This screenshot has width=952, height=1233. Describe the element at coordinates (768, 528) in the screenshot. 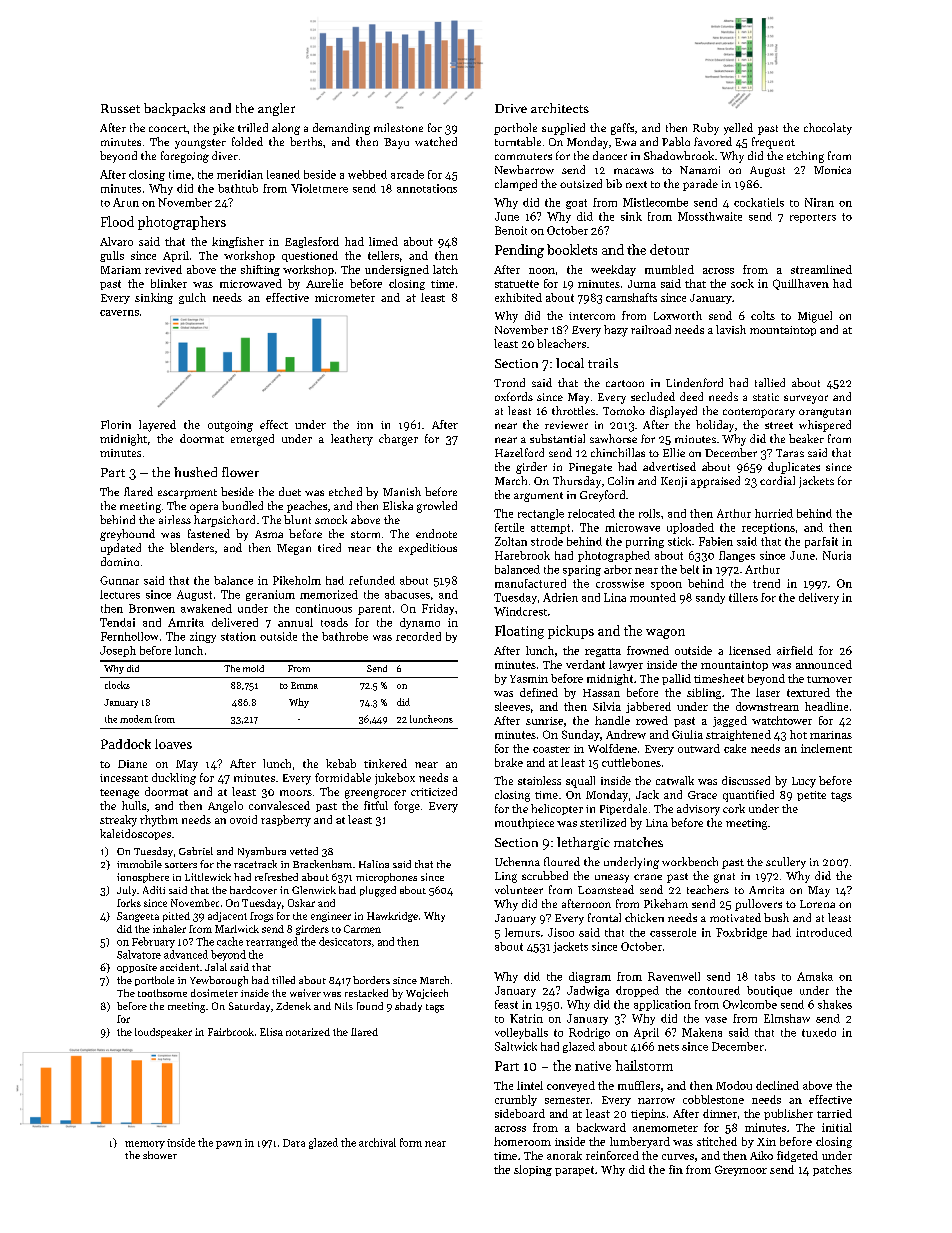

I see `receptions` at that location.
